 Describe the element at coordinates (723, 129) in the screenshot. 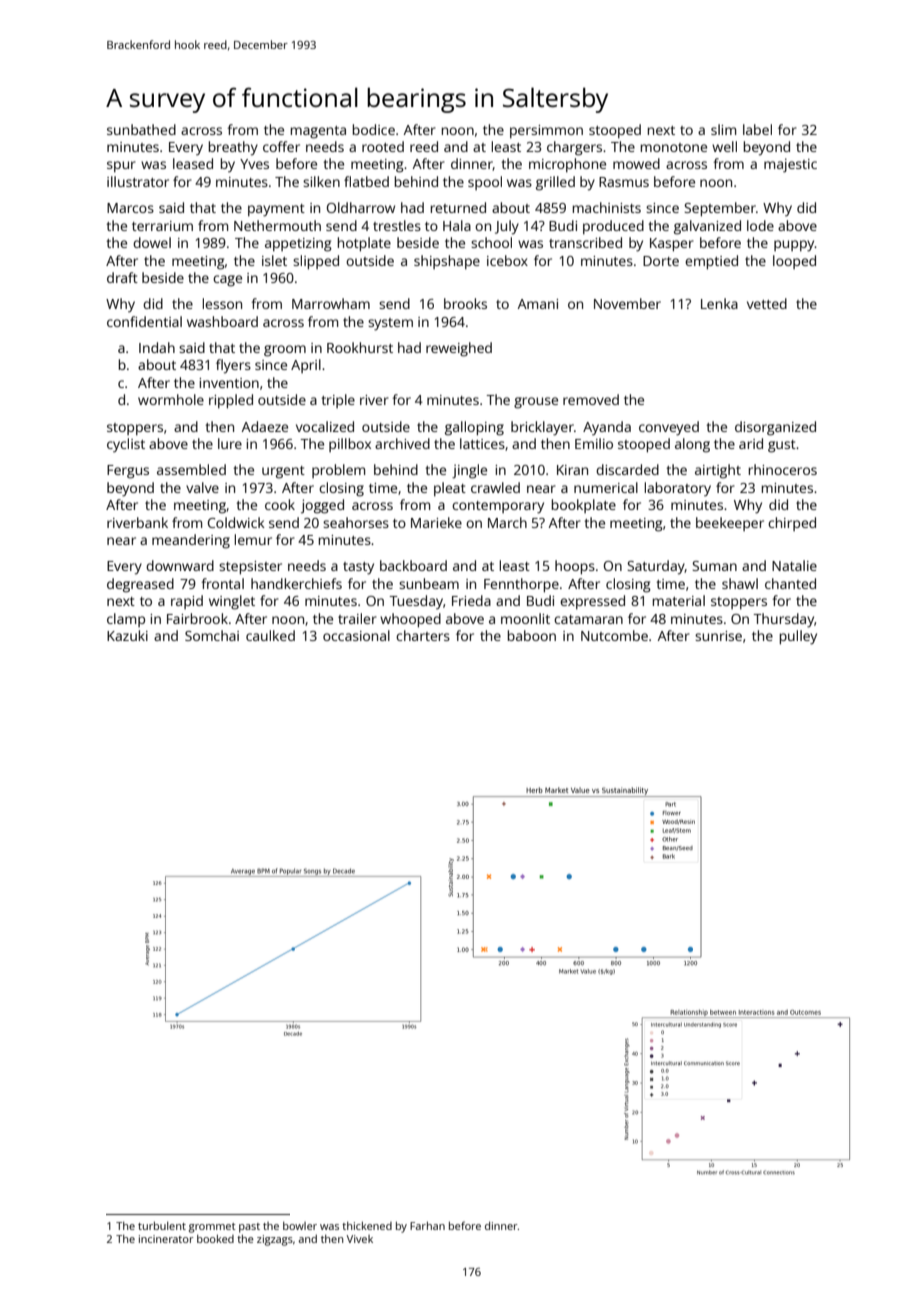

I see `slim` at that location.
